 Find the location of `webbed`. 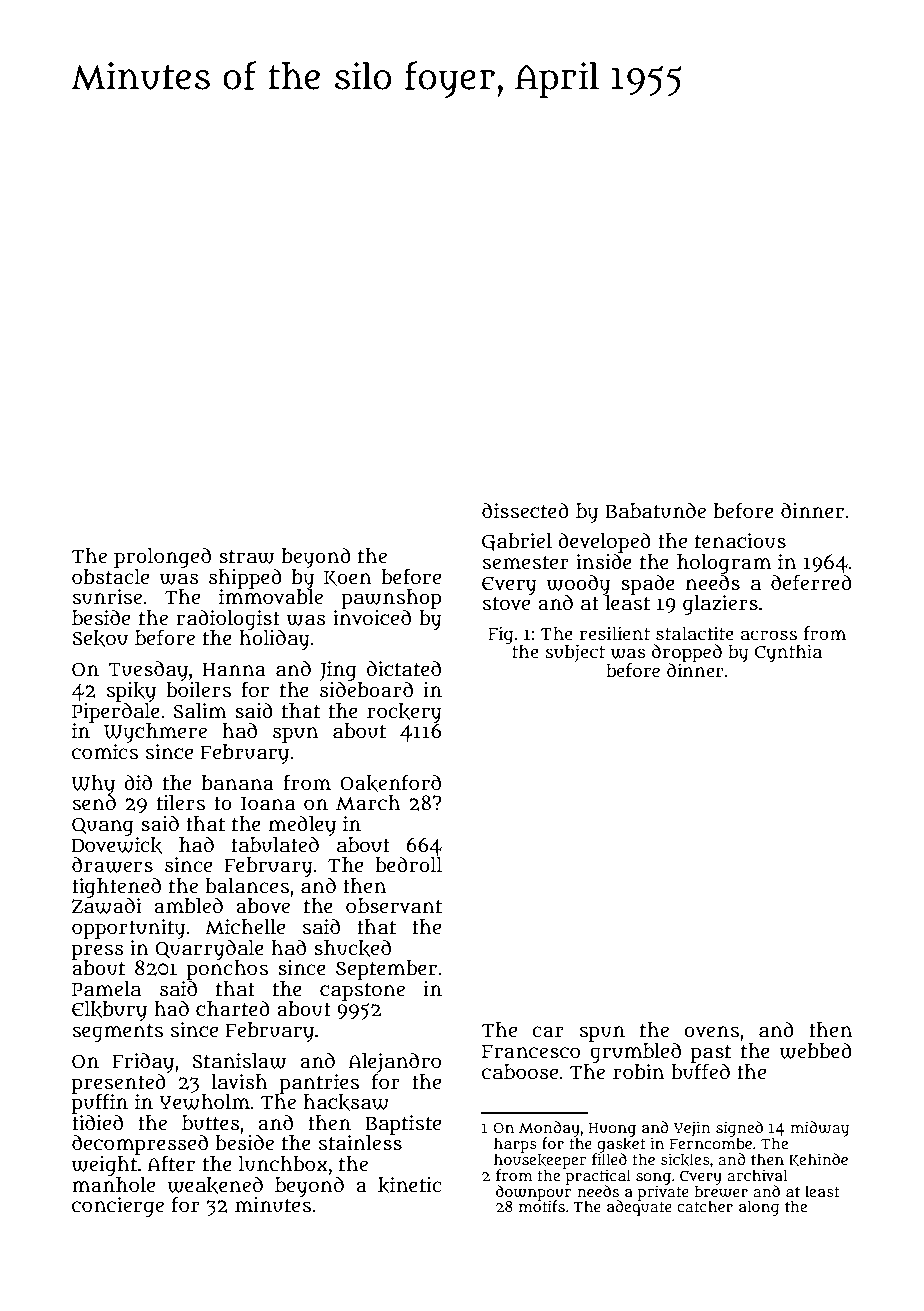

webbed is located at coordinates (815, 1051).
